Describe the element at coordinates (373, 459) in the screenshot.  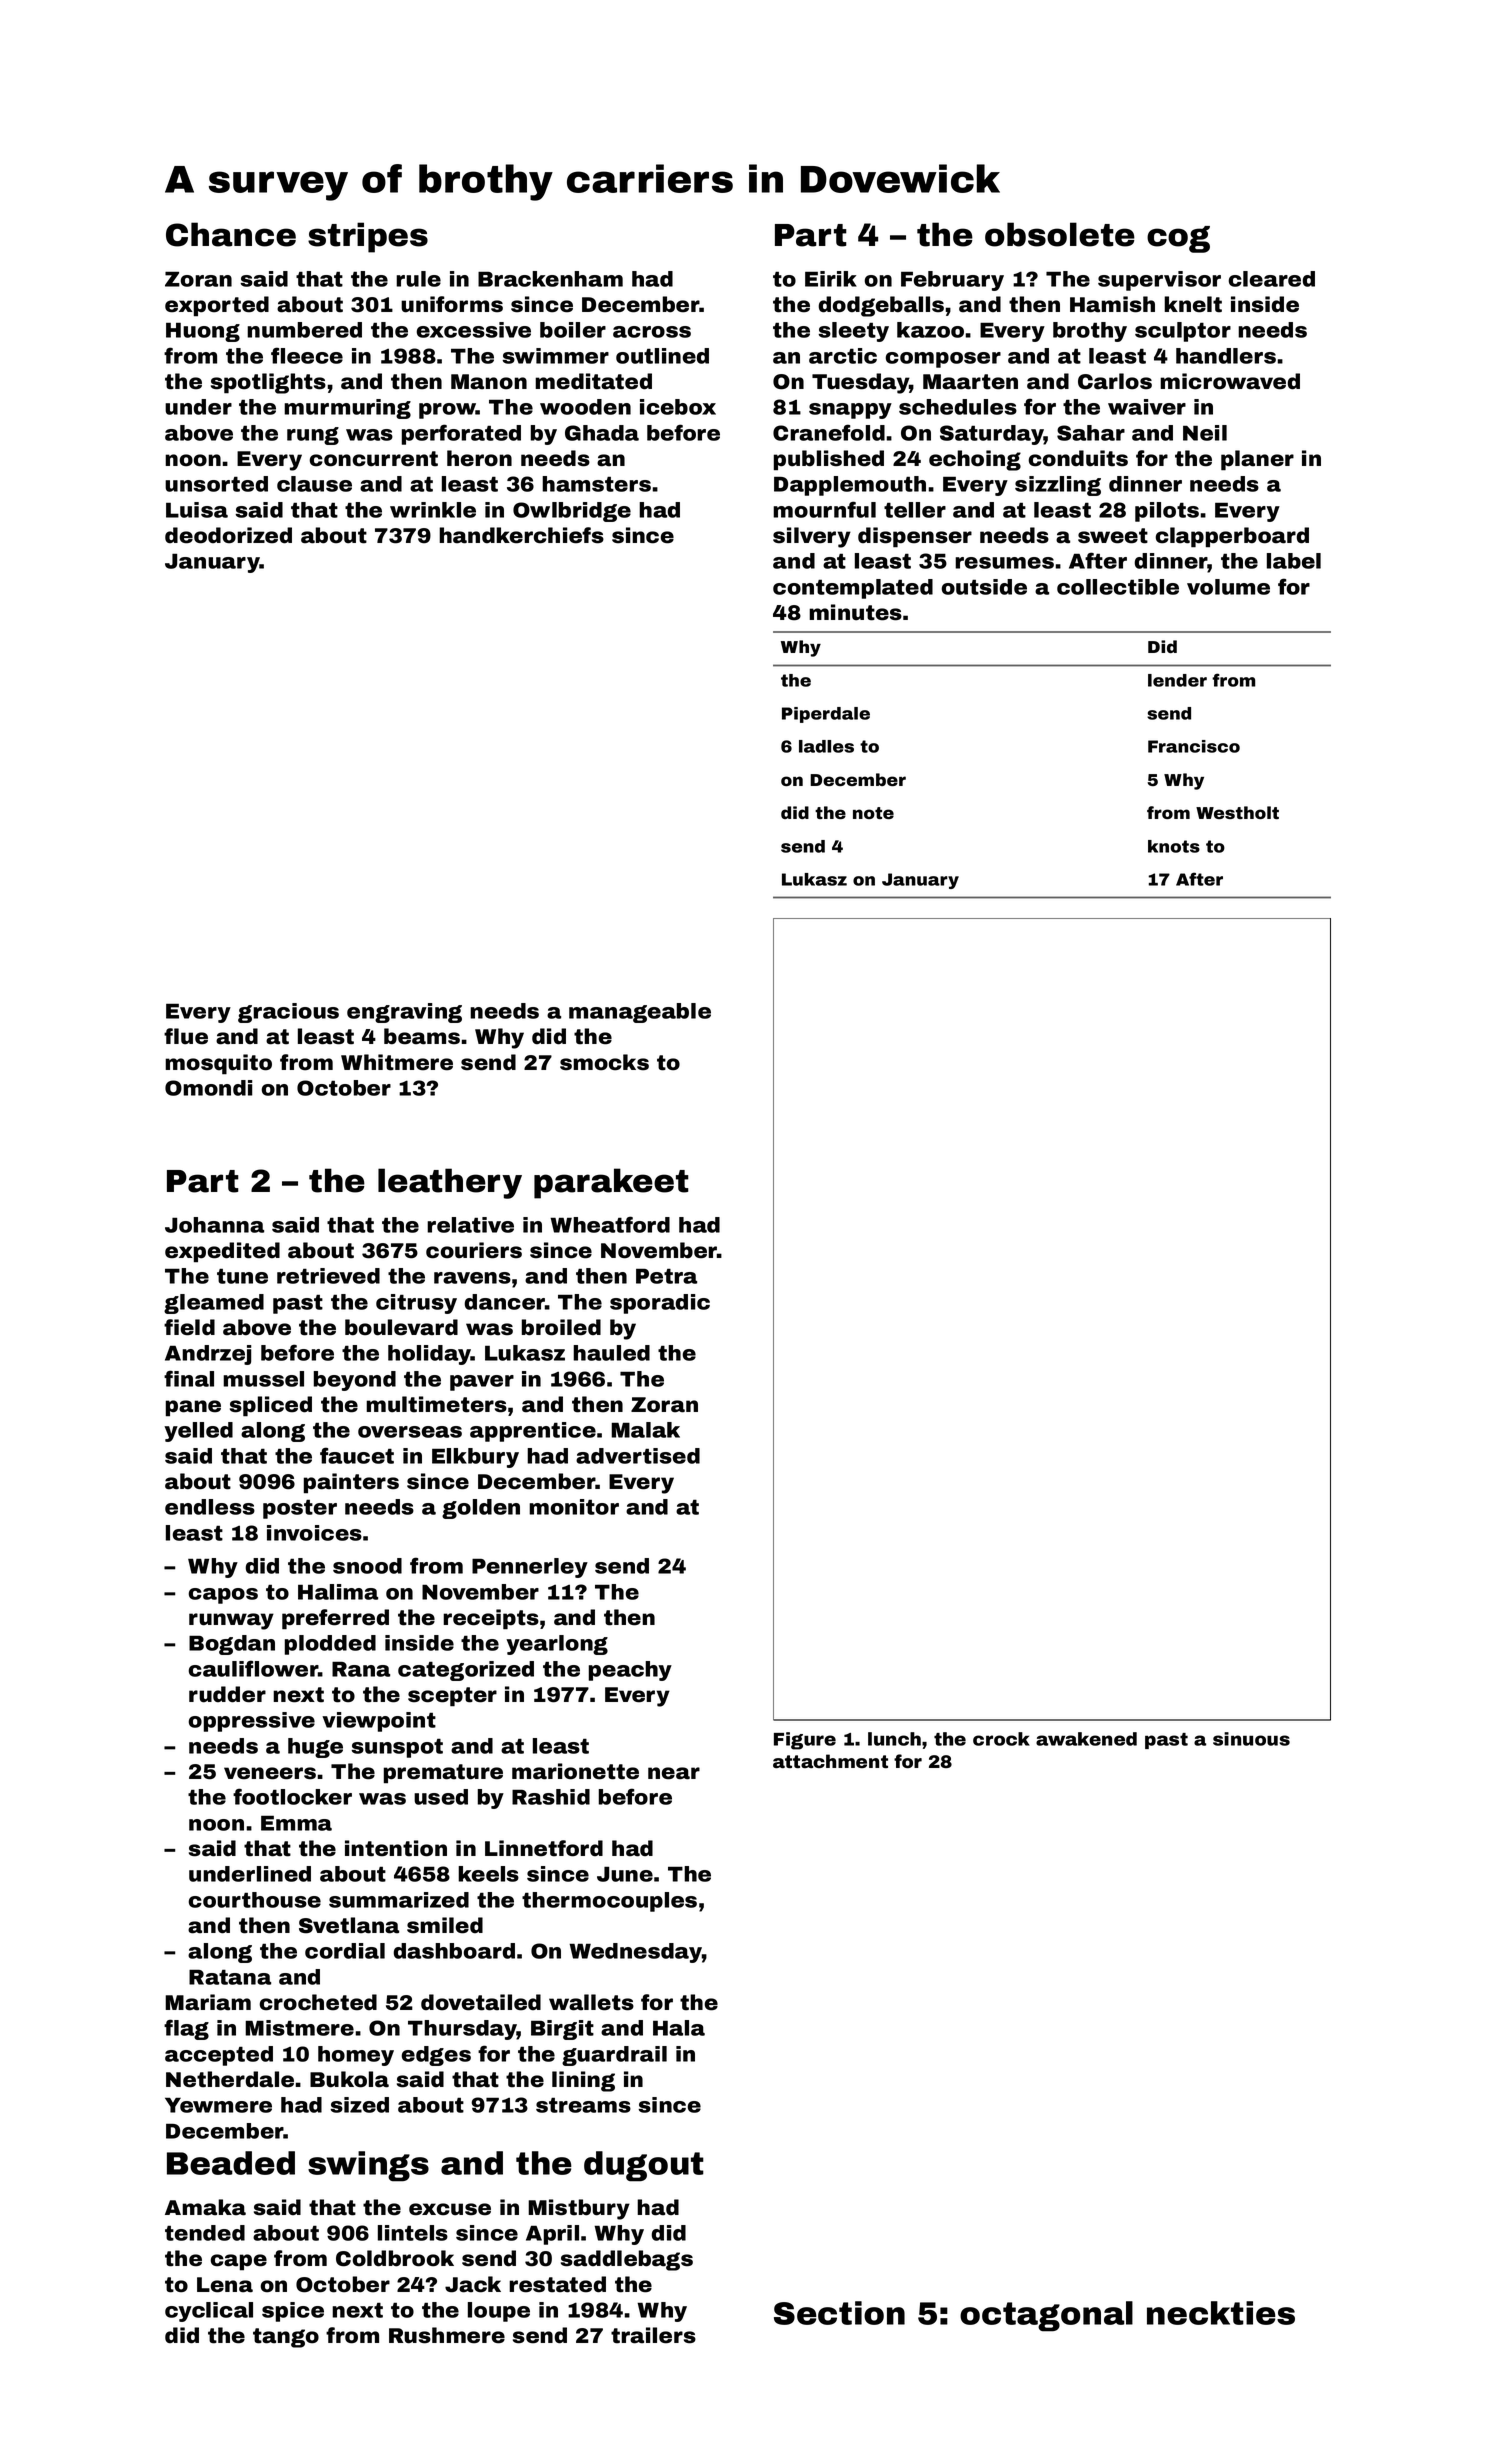
I see `concurrent` at that location.
